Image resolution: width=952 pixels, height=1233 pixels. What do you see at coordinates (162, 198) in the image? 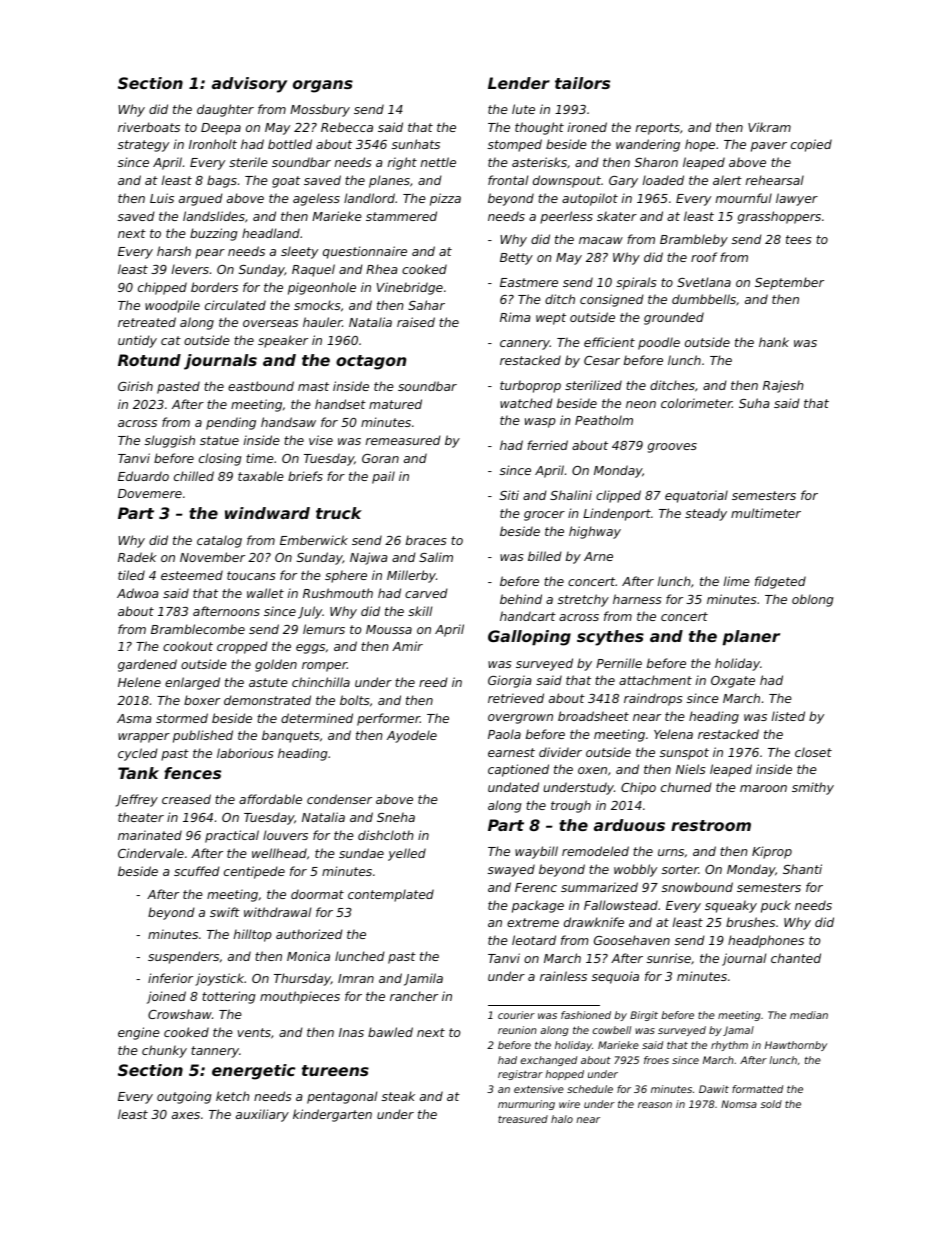
I see `Luis` at bounding box center [162, 198].
